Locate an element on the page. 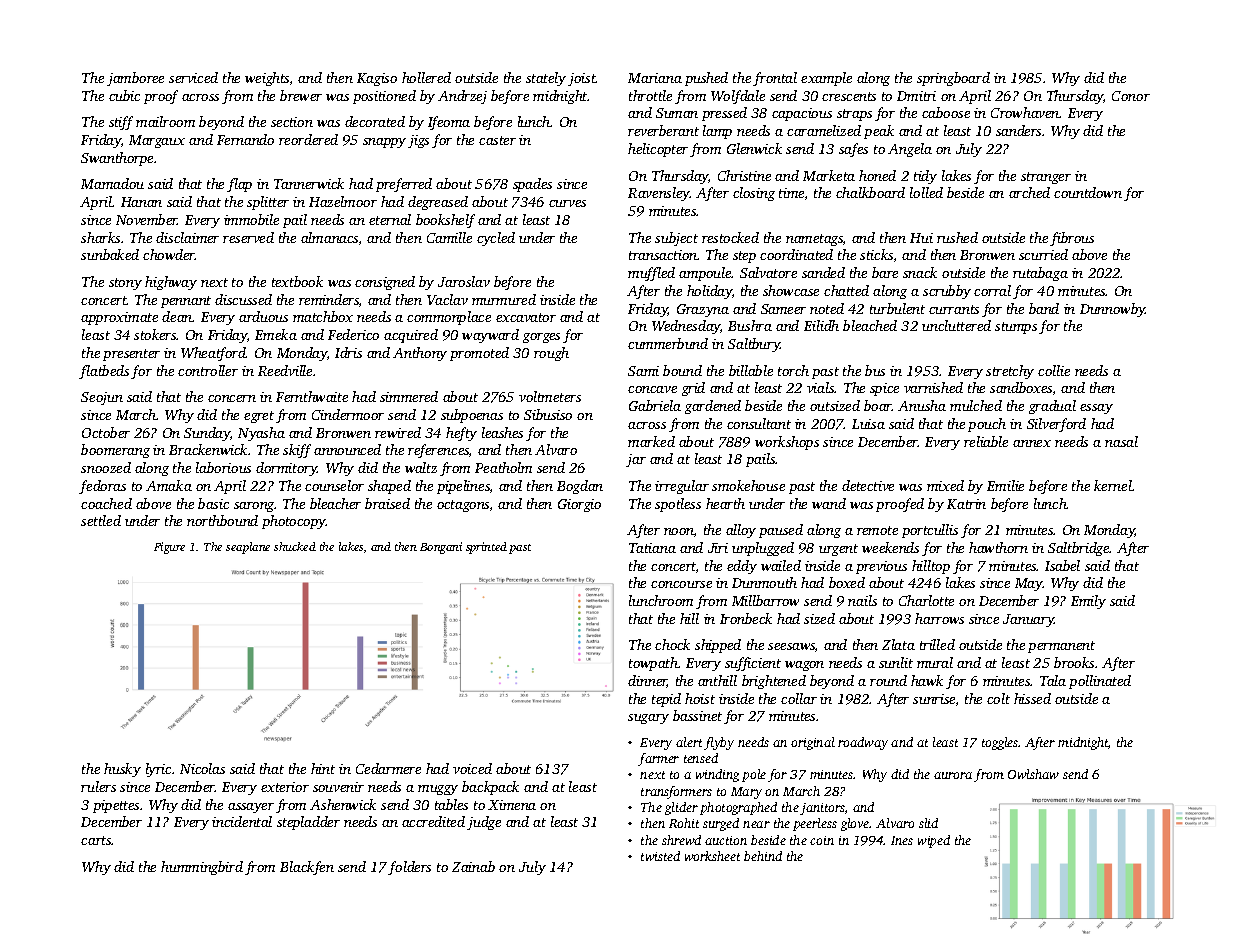 This document has width=1233, height=952. jamboree is located at coordinates (135, 79).
